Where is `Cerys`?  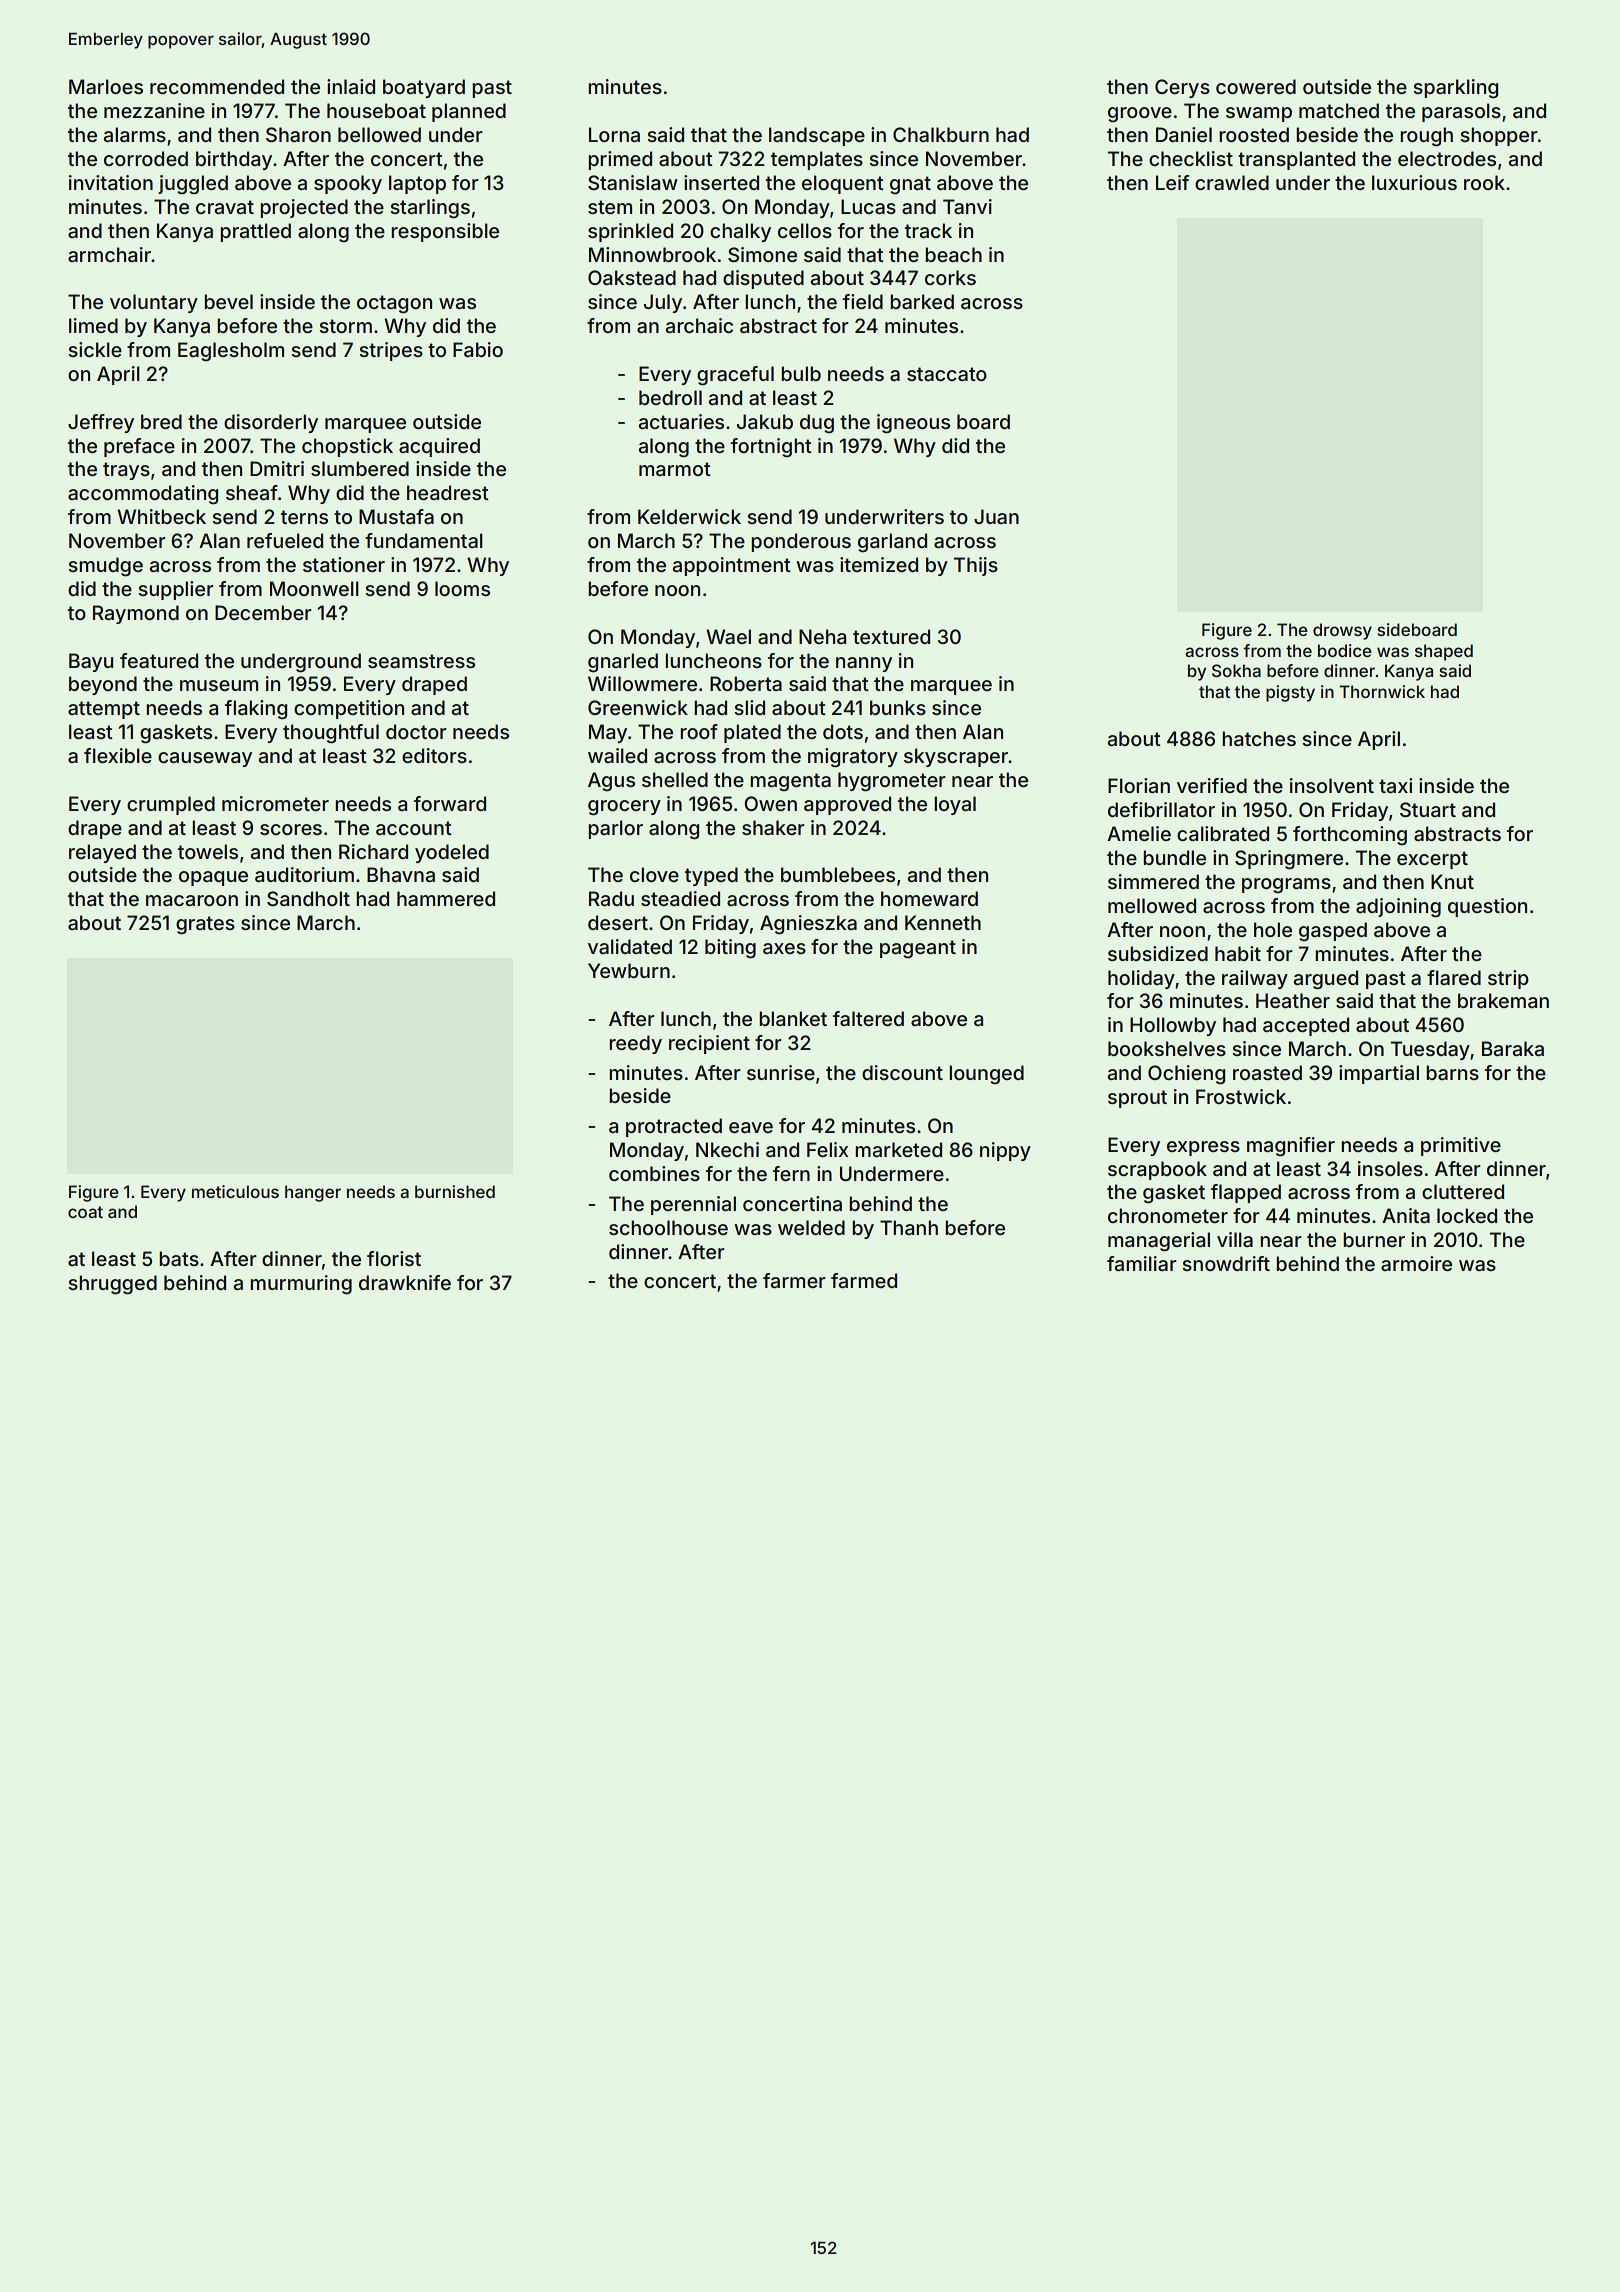
Cerys is located at coordinates (1182, 88).
